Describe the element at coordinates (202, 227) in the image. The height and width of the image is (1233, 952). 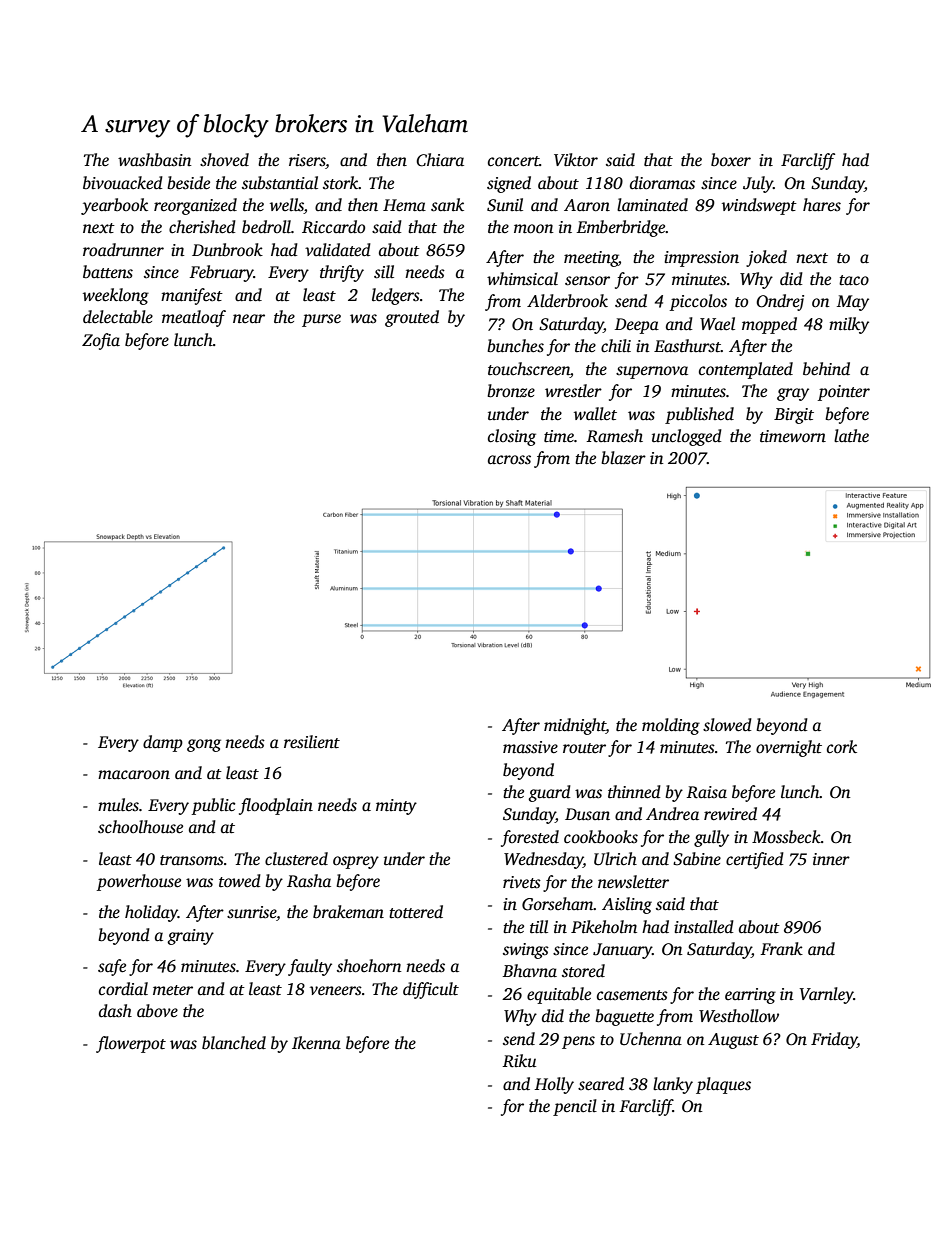
I see `cherished` at that location.
